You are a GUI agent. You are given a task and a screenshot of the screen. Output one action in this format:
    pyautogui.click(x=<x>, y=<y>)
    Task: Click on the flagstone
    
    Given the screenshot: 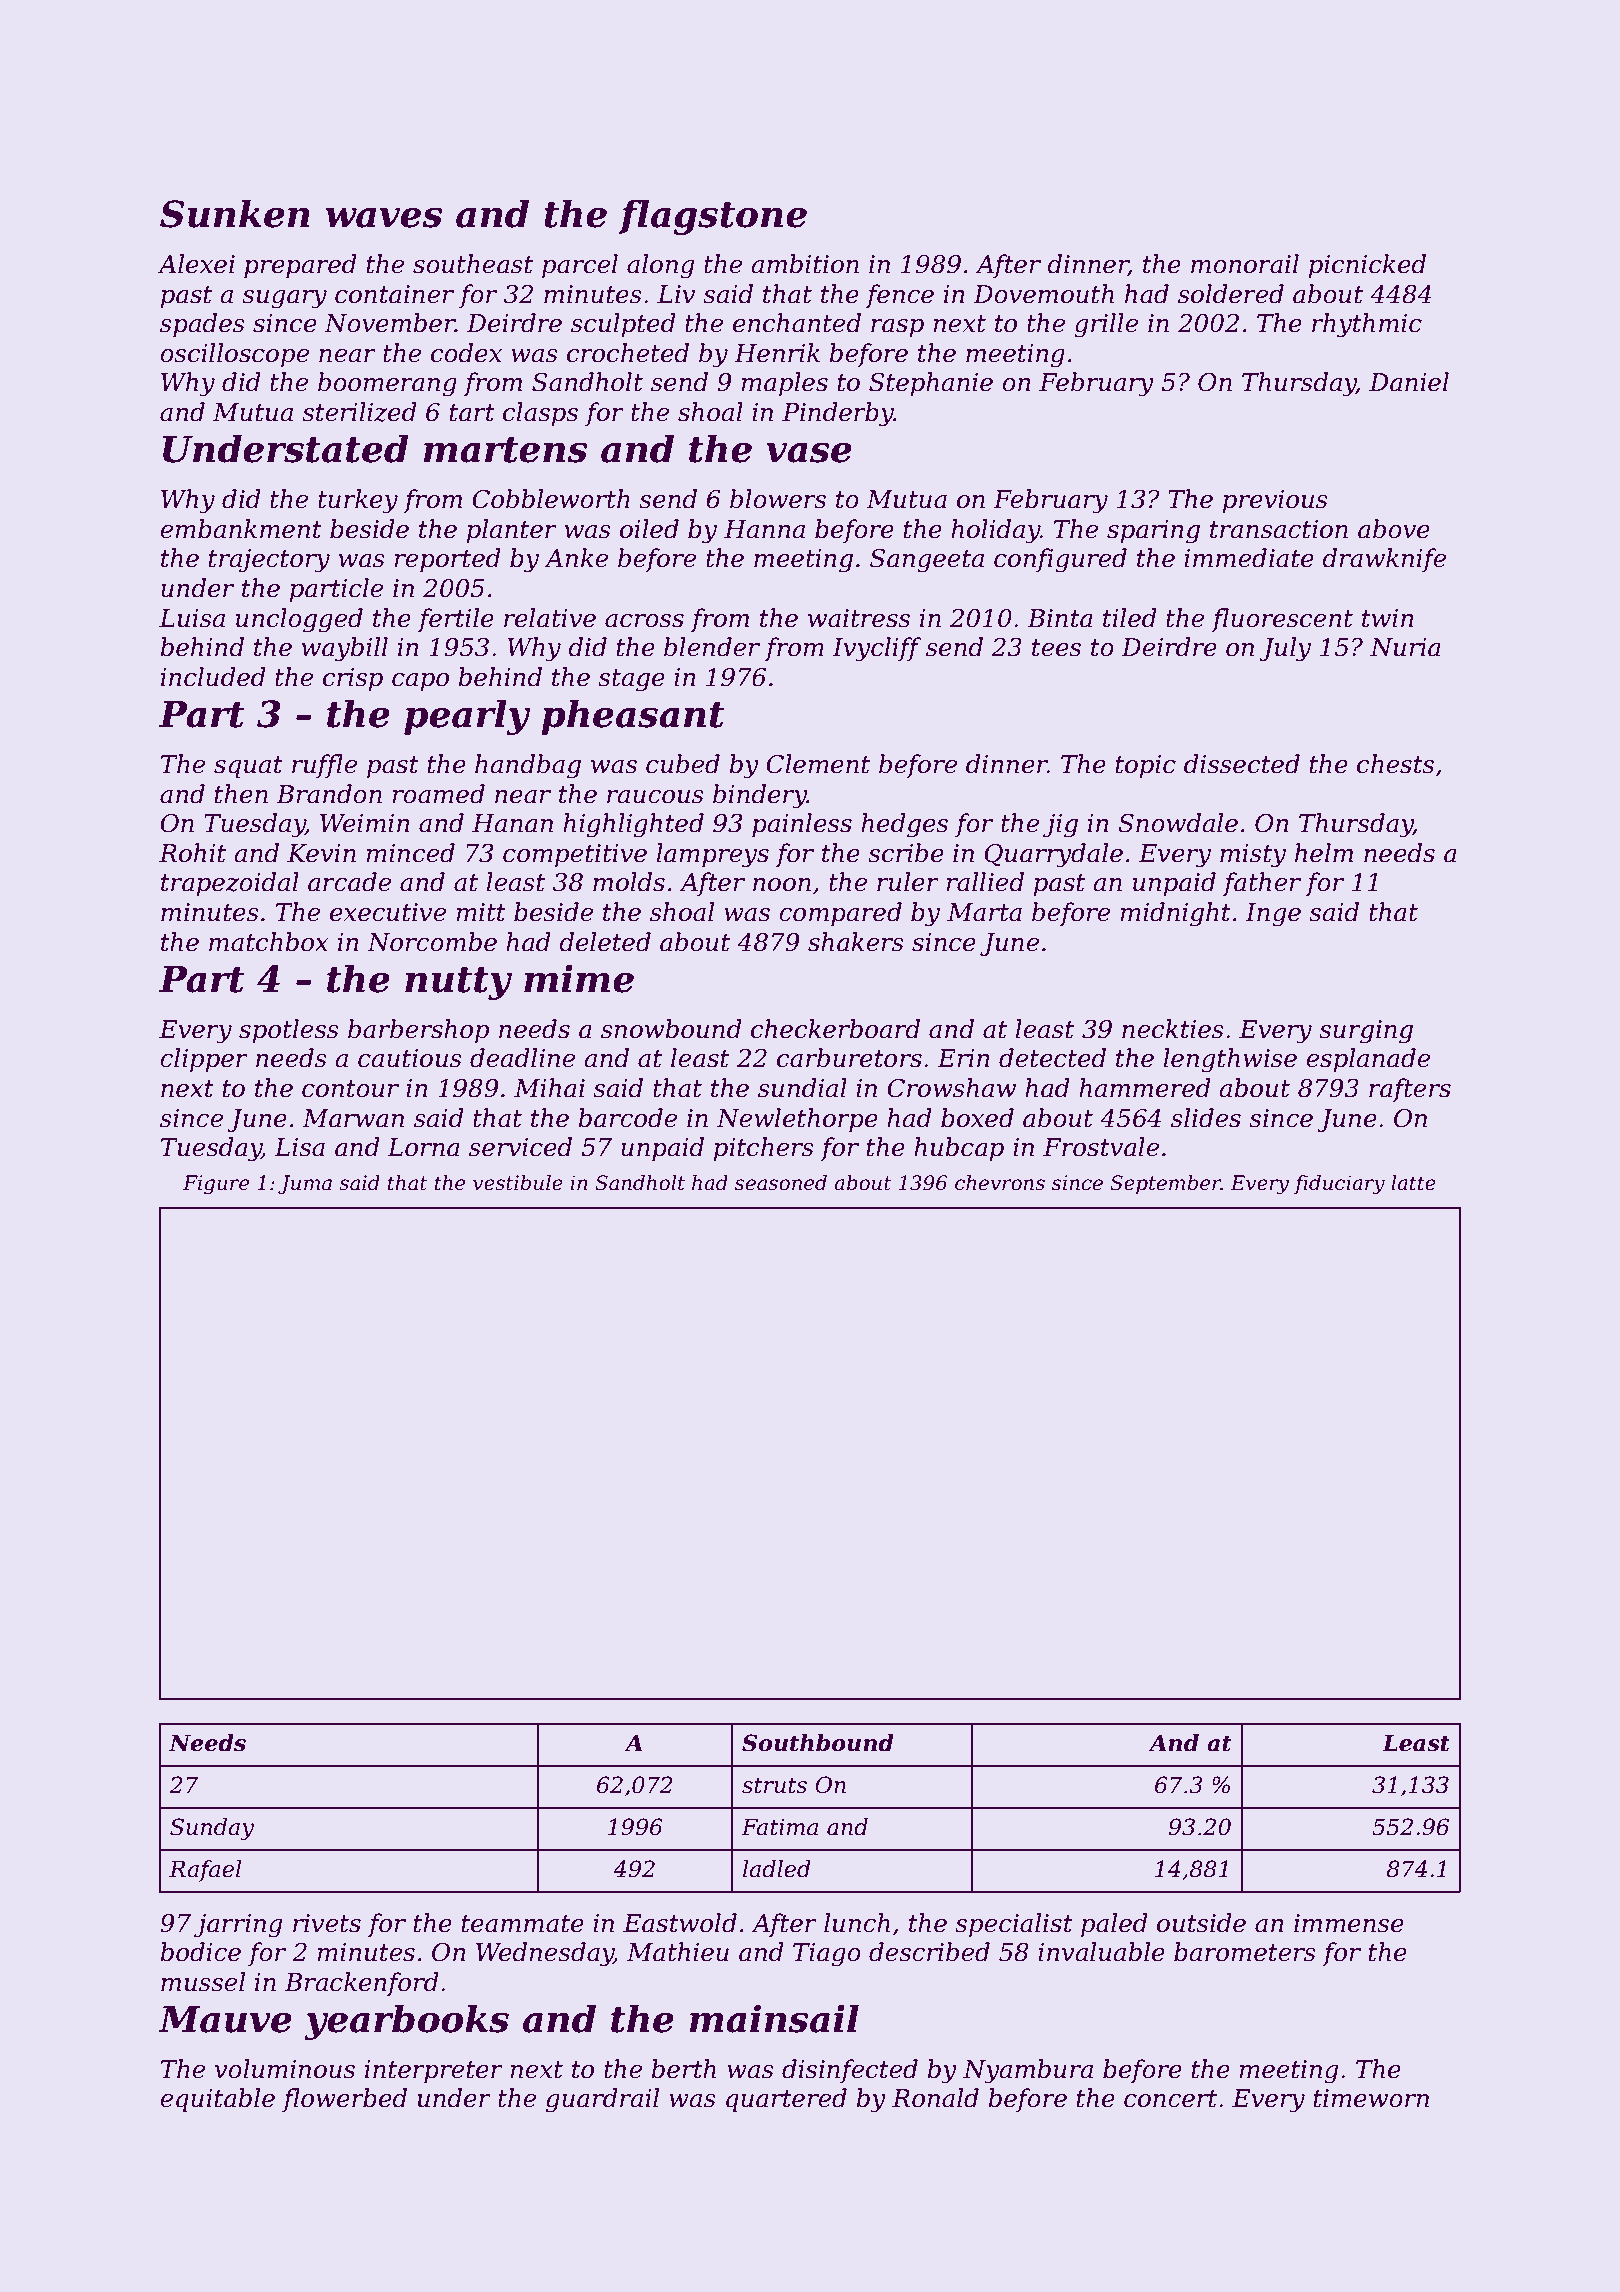 What is the action you would take?
    pyautogui.click(x=712, y=217)
